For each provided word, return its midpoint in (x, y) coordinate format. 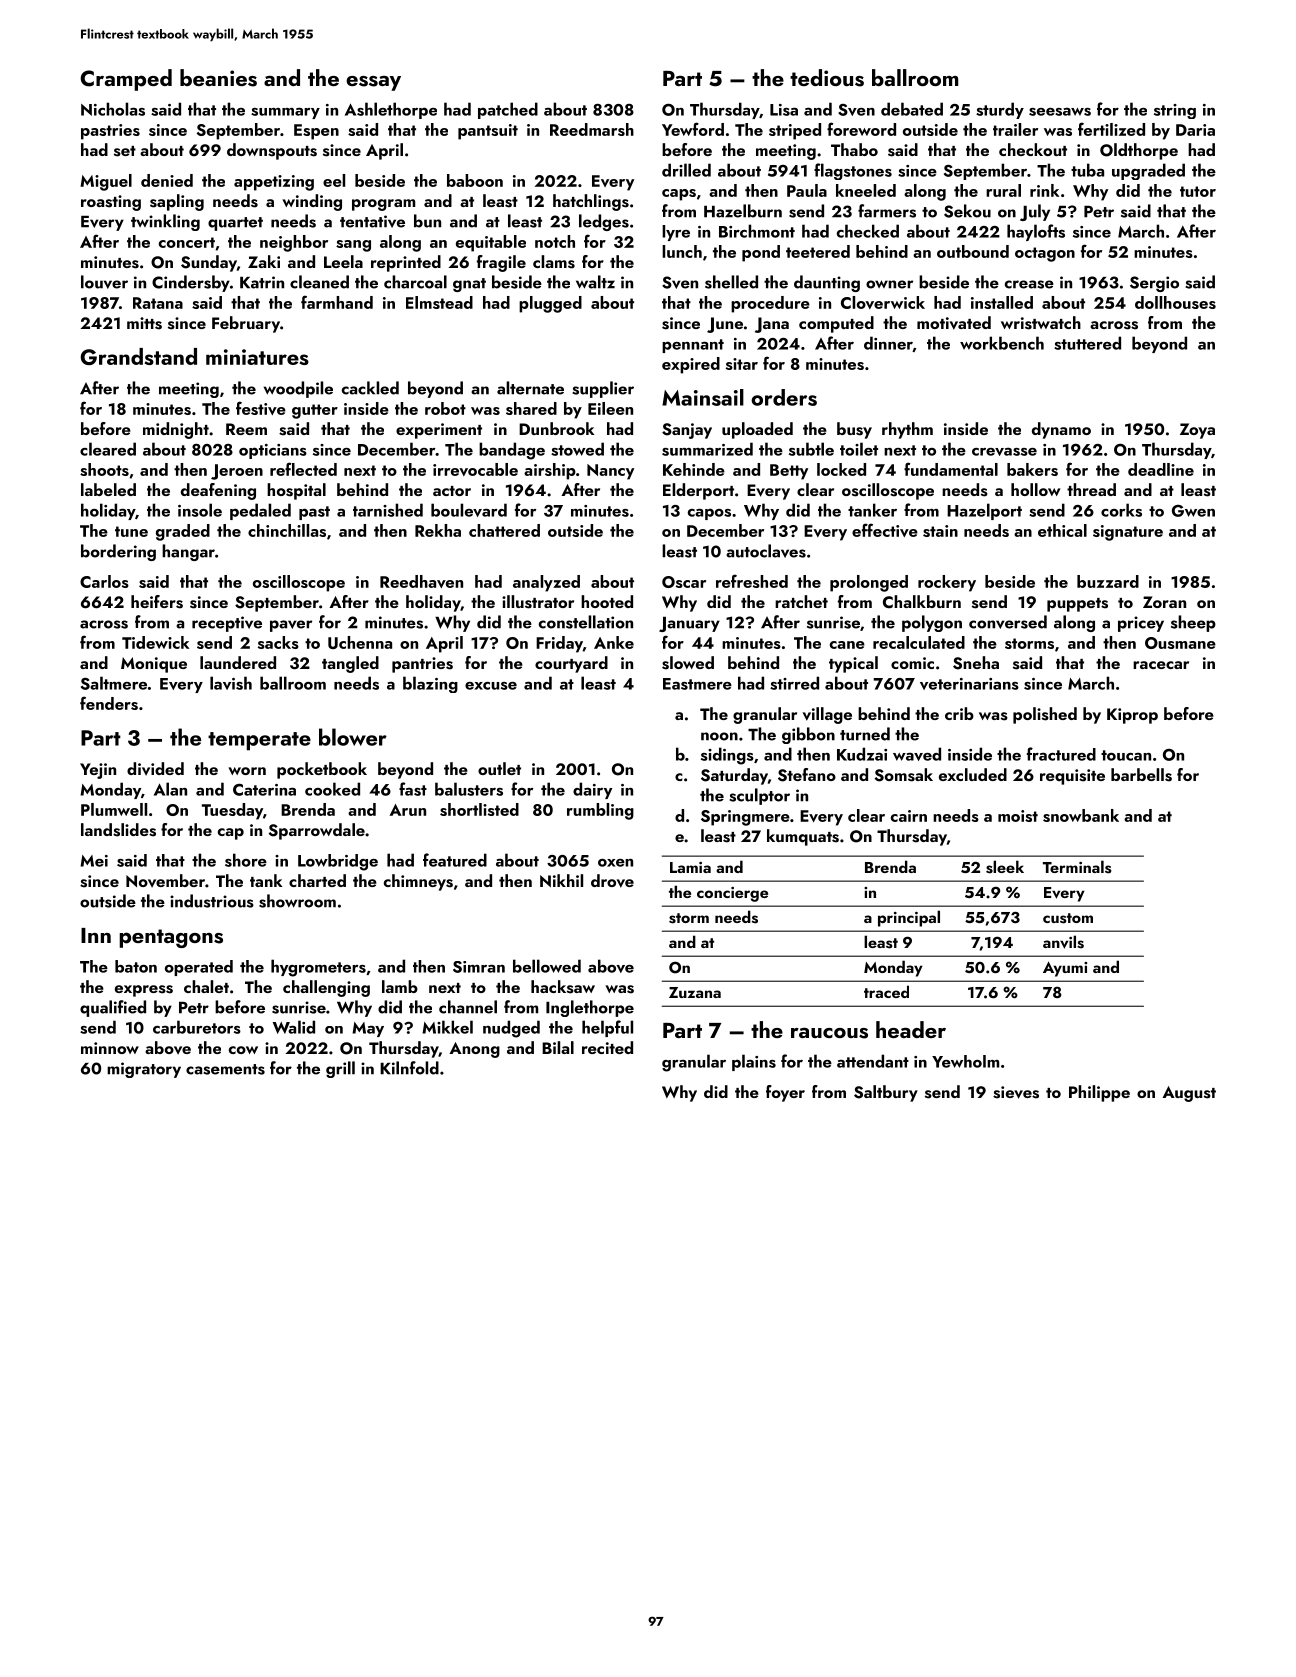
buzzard (1108, 581)
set (125, 151)
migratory (144, 1070)
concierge (732, 894)
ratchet (801, 601)
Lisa (784, 110)
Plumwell (114, 809)
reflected (303, 469)
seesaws (1060, 112)
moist (1018, 816)
